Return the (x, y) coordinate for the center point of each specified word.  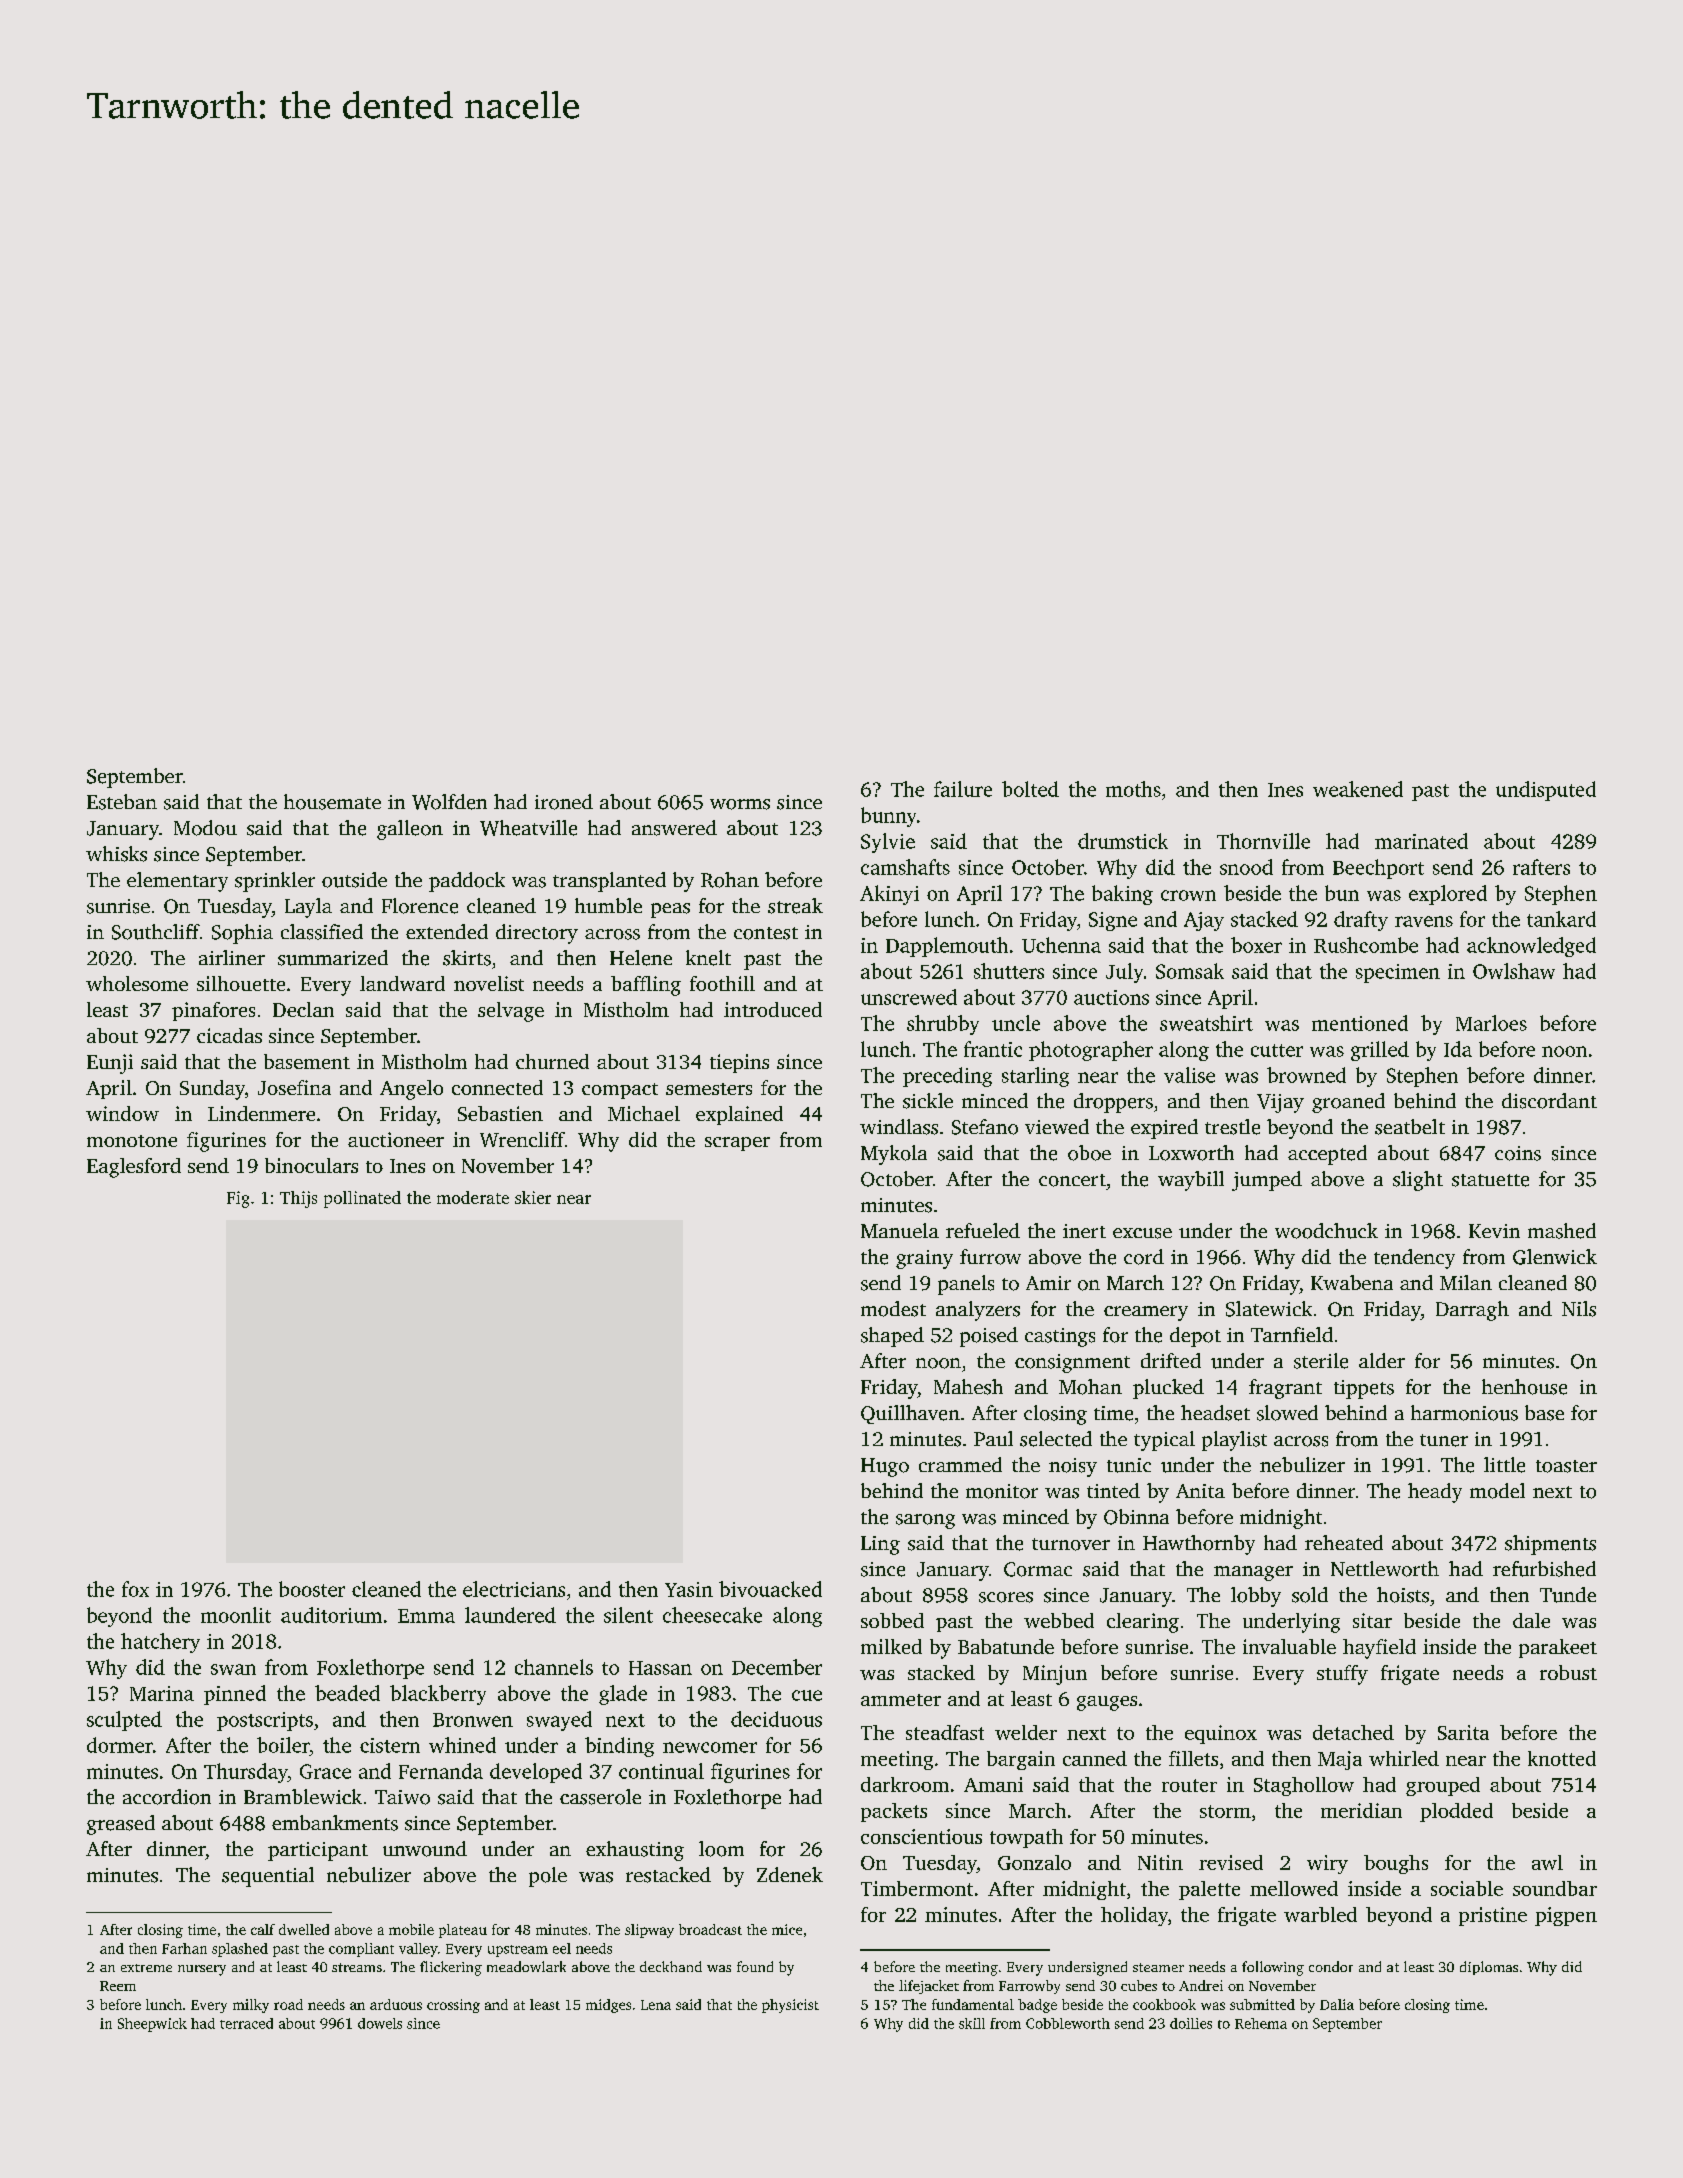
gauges (1107, 1703)
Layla (308, 908)
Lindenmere (261, 1113)
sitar (1372, 1620)
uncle (1016, 1023)
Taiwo (402, 1797)
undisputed (1546, 791)
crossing (453, 2006)
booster (312, 1589)
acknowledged (1531, 947)
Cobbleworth (1068, 2023)
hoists (1403, 1595)
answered (674, 828)
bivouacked (770, 1589)
